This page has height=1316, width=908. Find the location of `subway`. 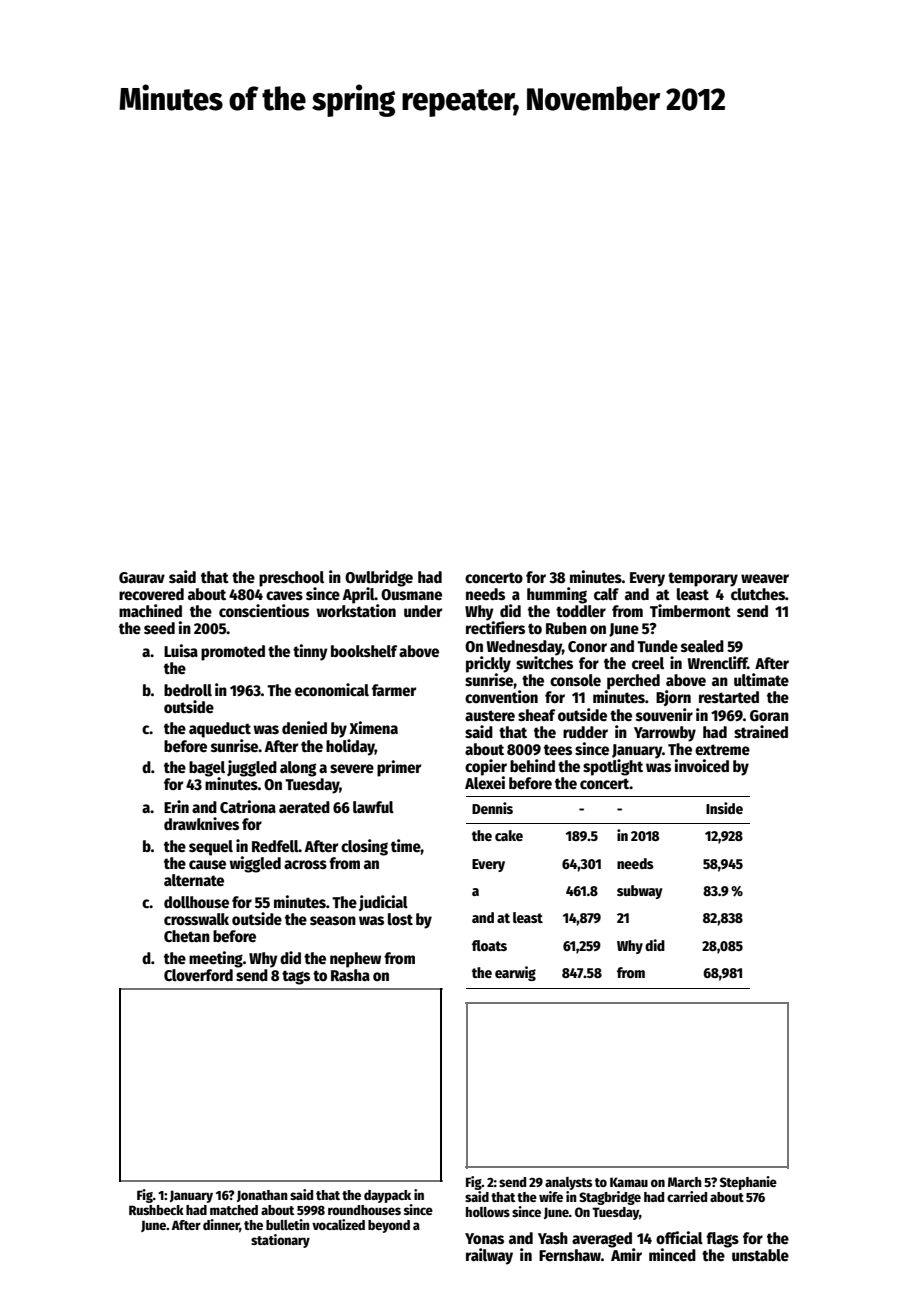

subway is located at coordinates (640, 892).
